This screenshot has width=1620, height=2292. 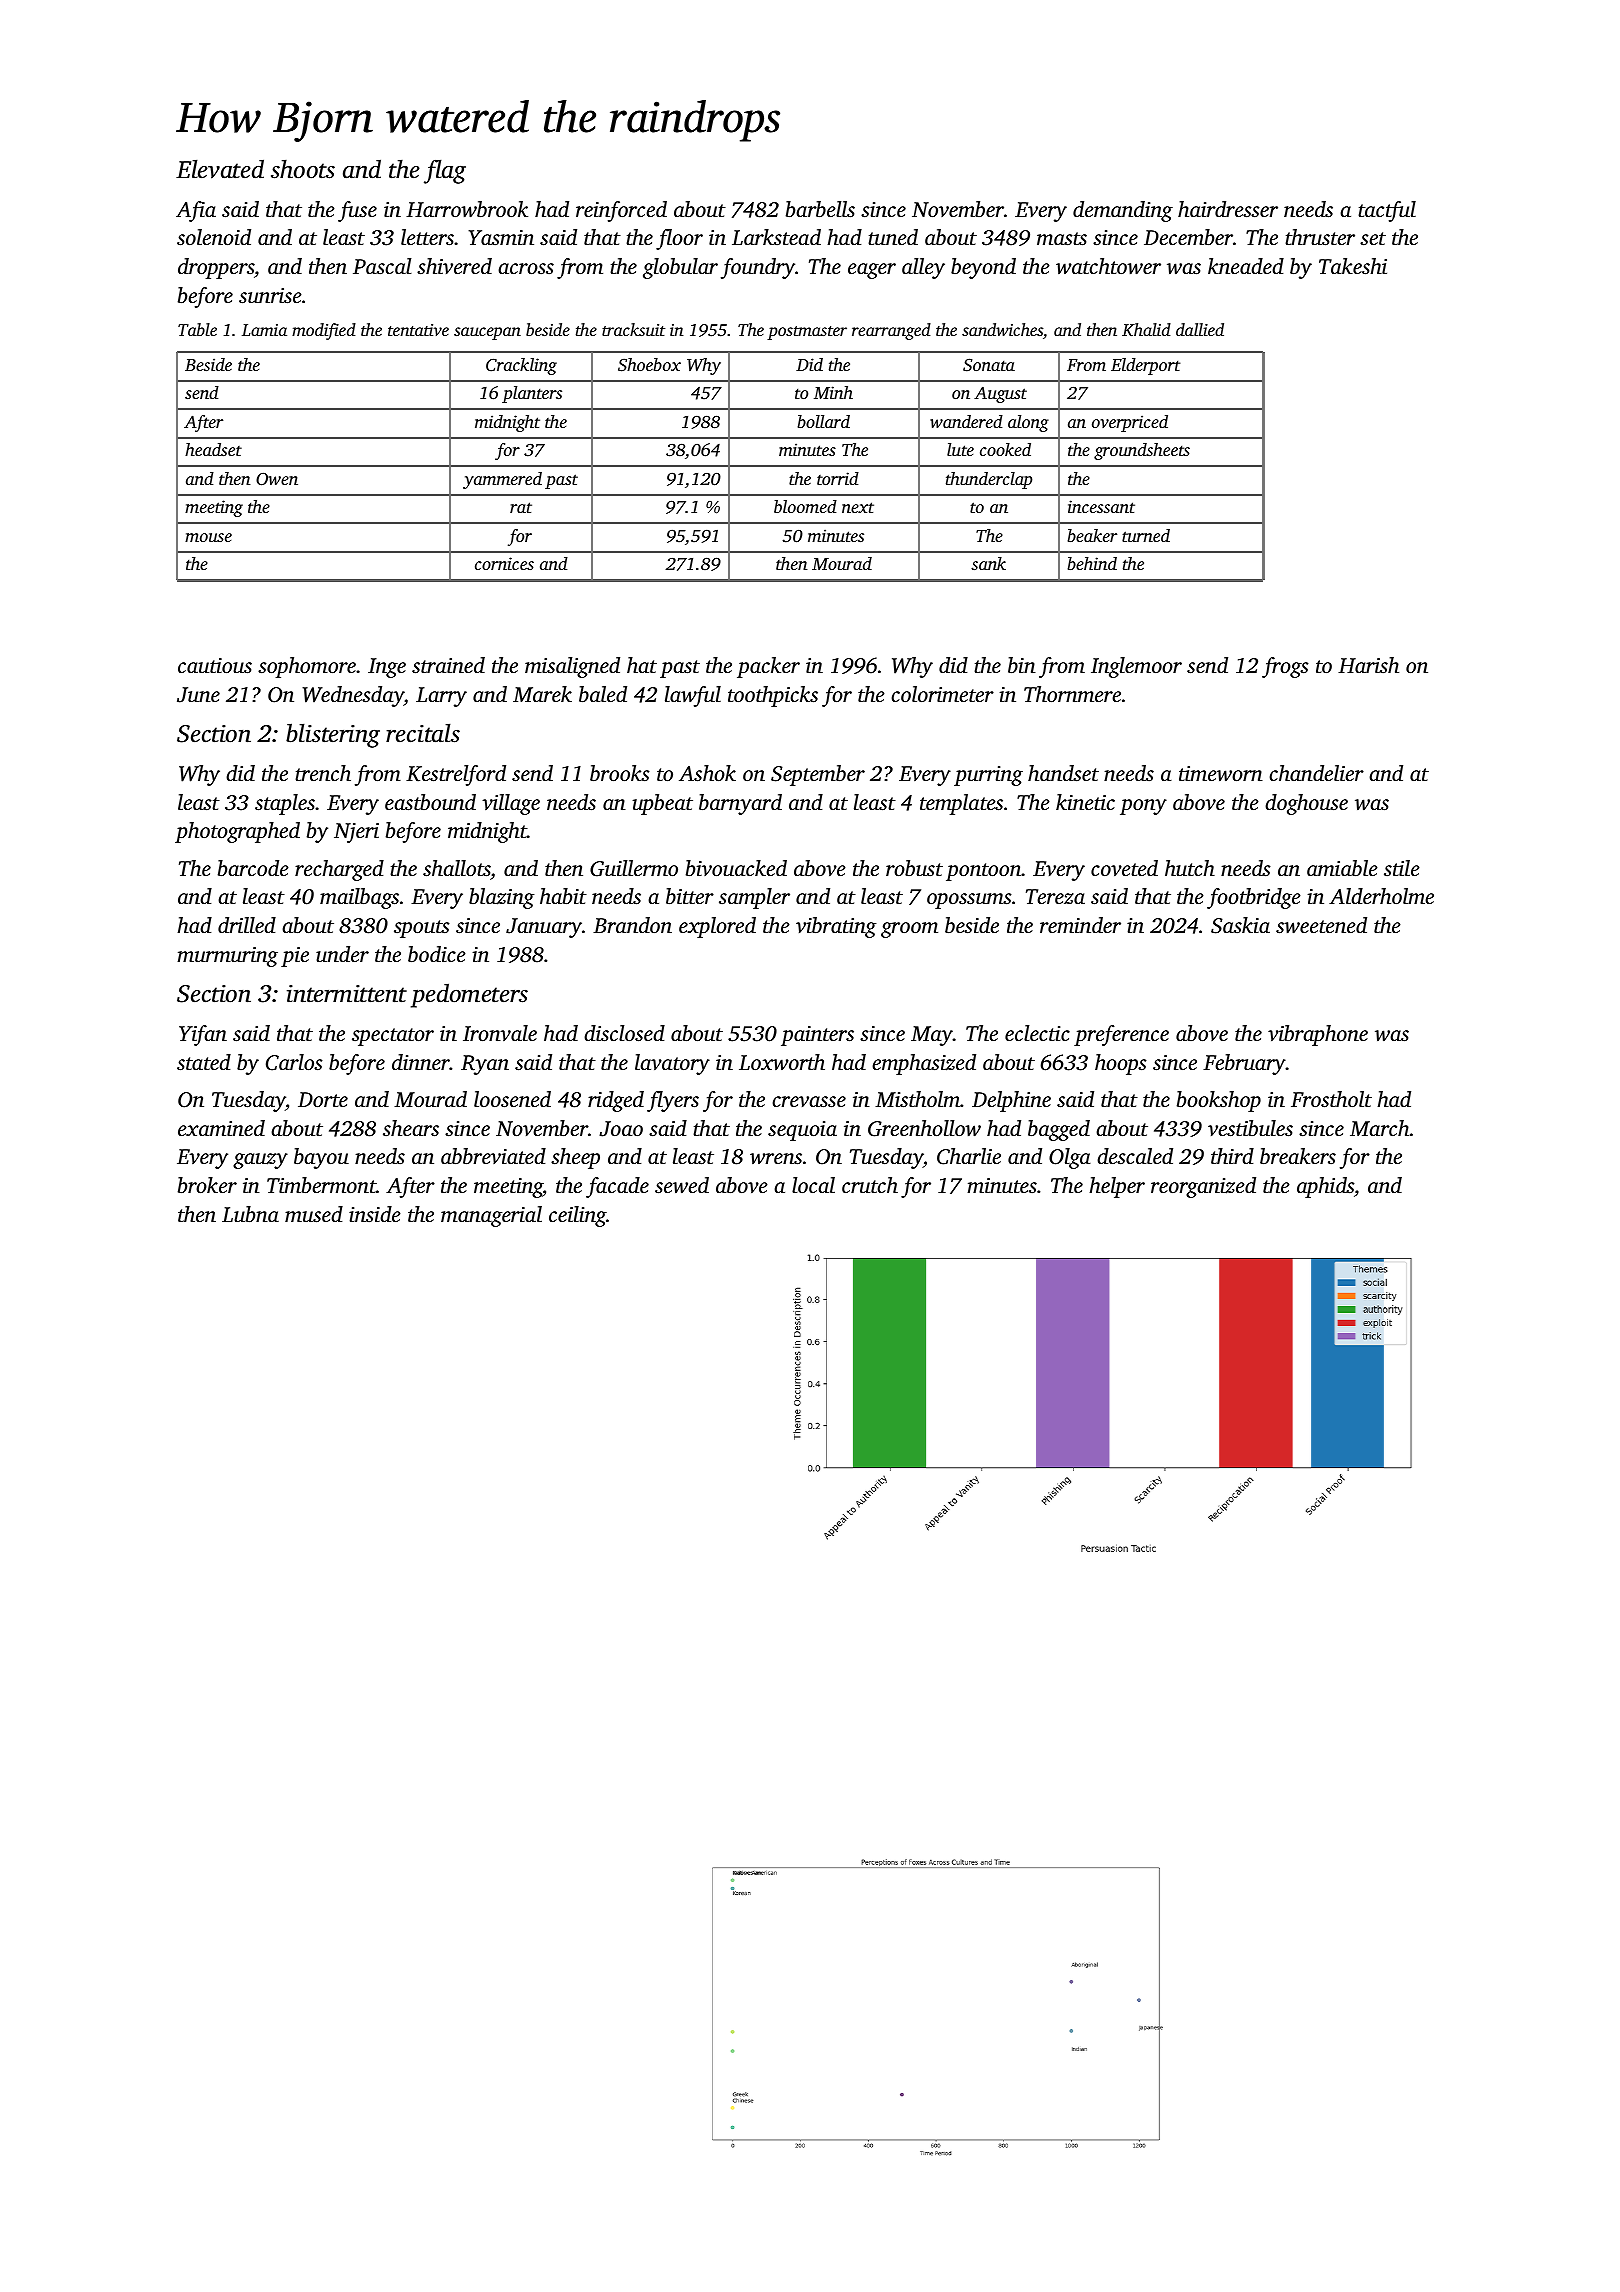 I want to click on planters, so click(x=532, y=394).
